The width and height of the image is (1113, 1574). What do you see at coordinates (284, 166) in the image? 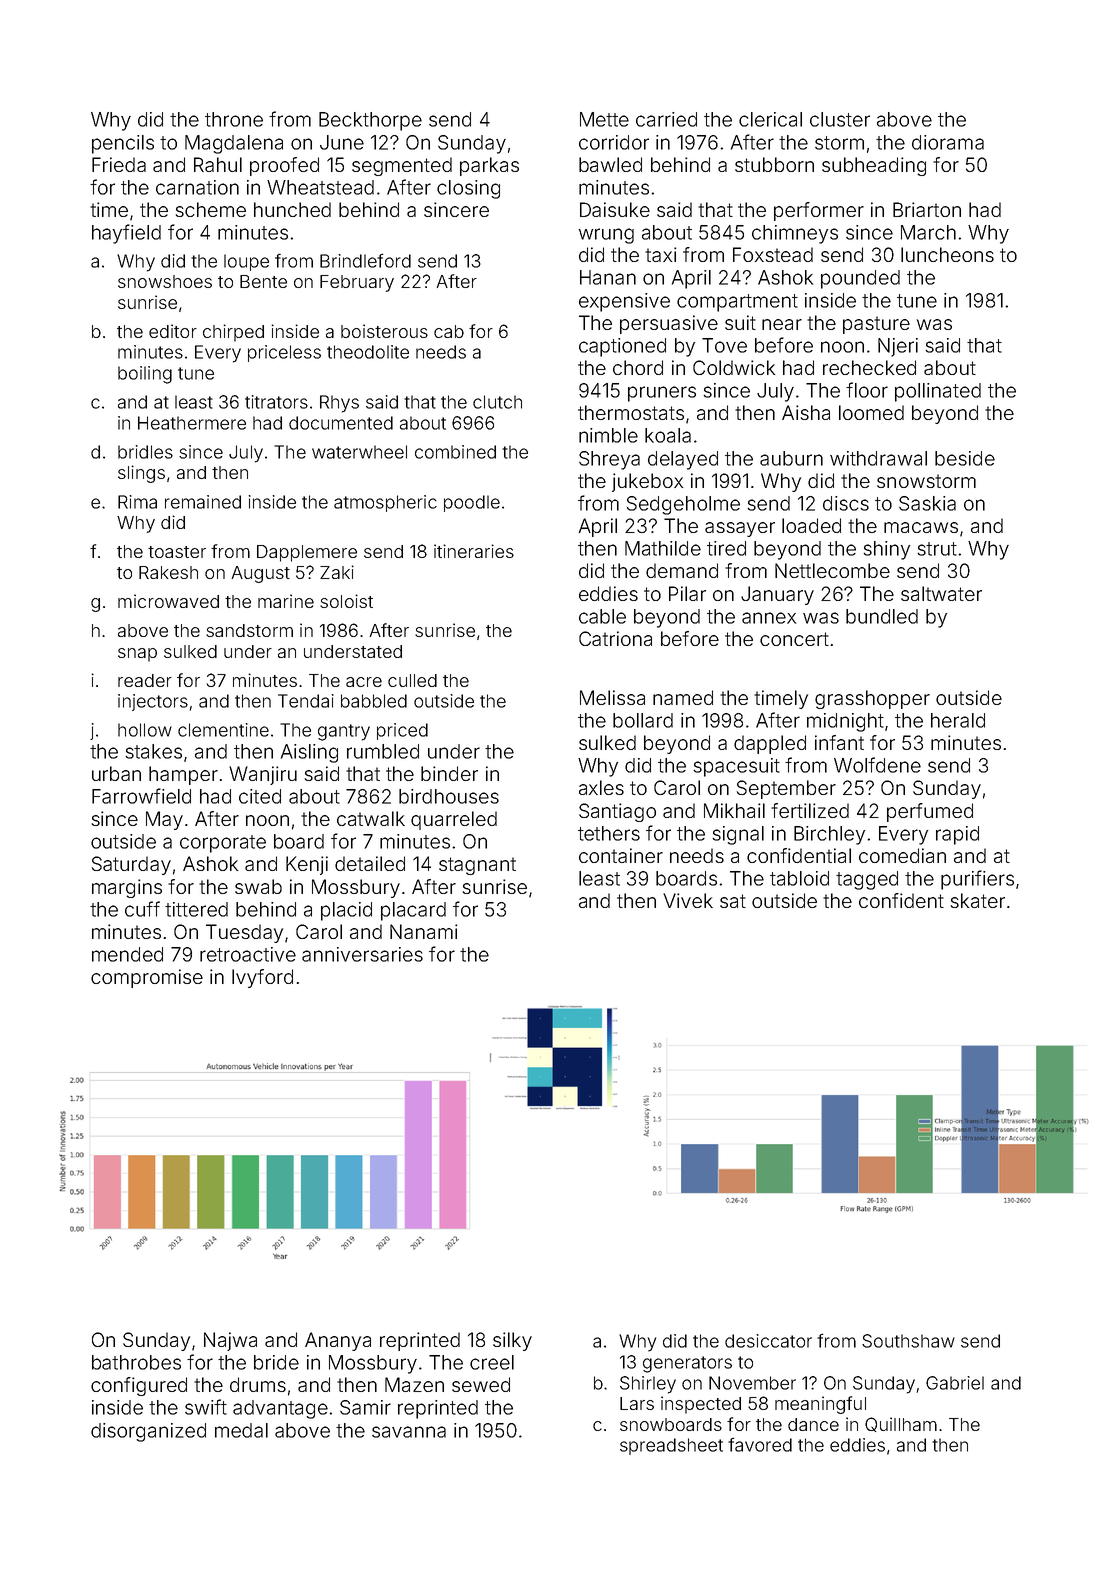
I see `proofed` at bounding box center [284, 166].
